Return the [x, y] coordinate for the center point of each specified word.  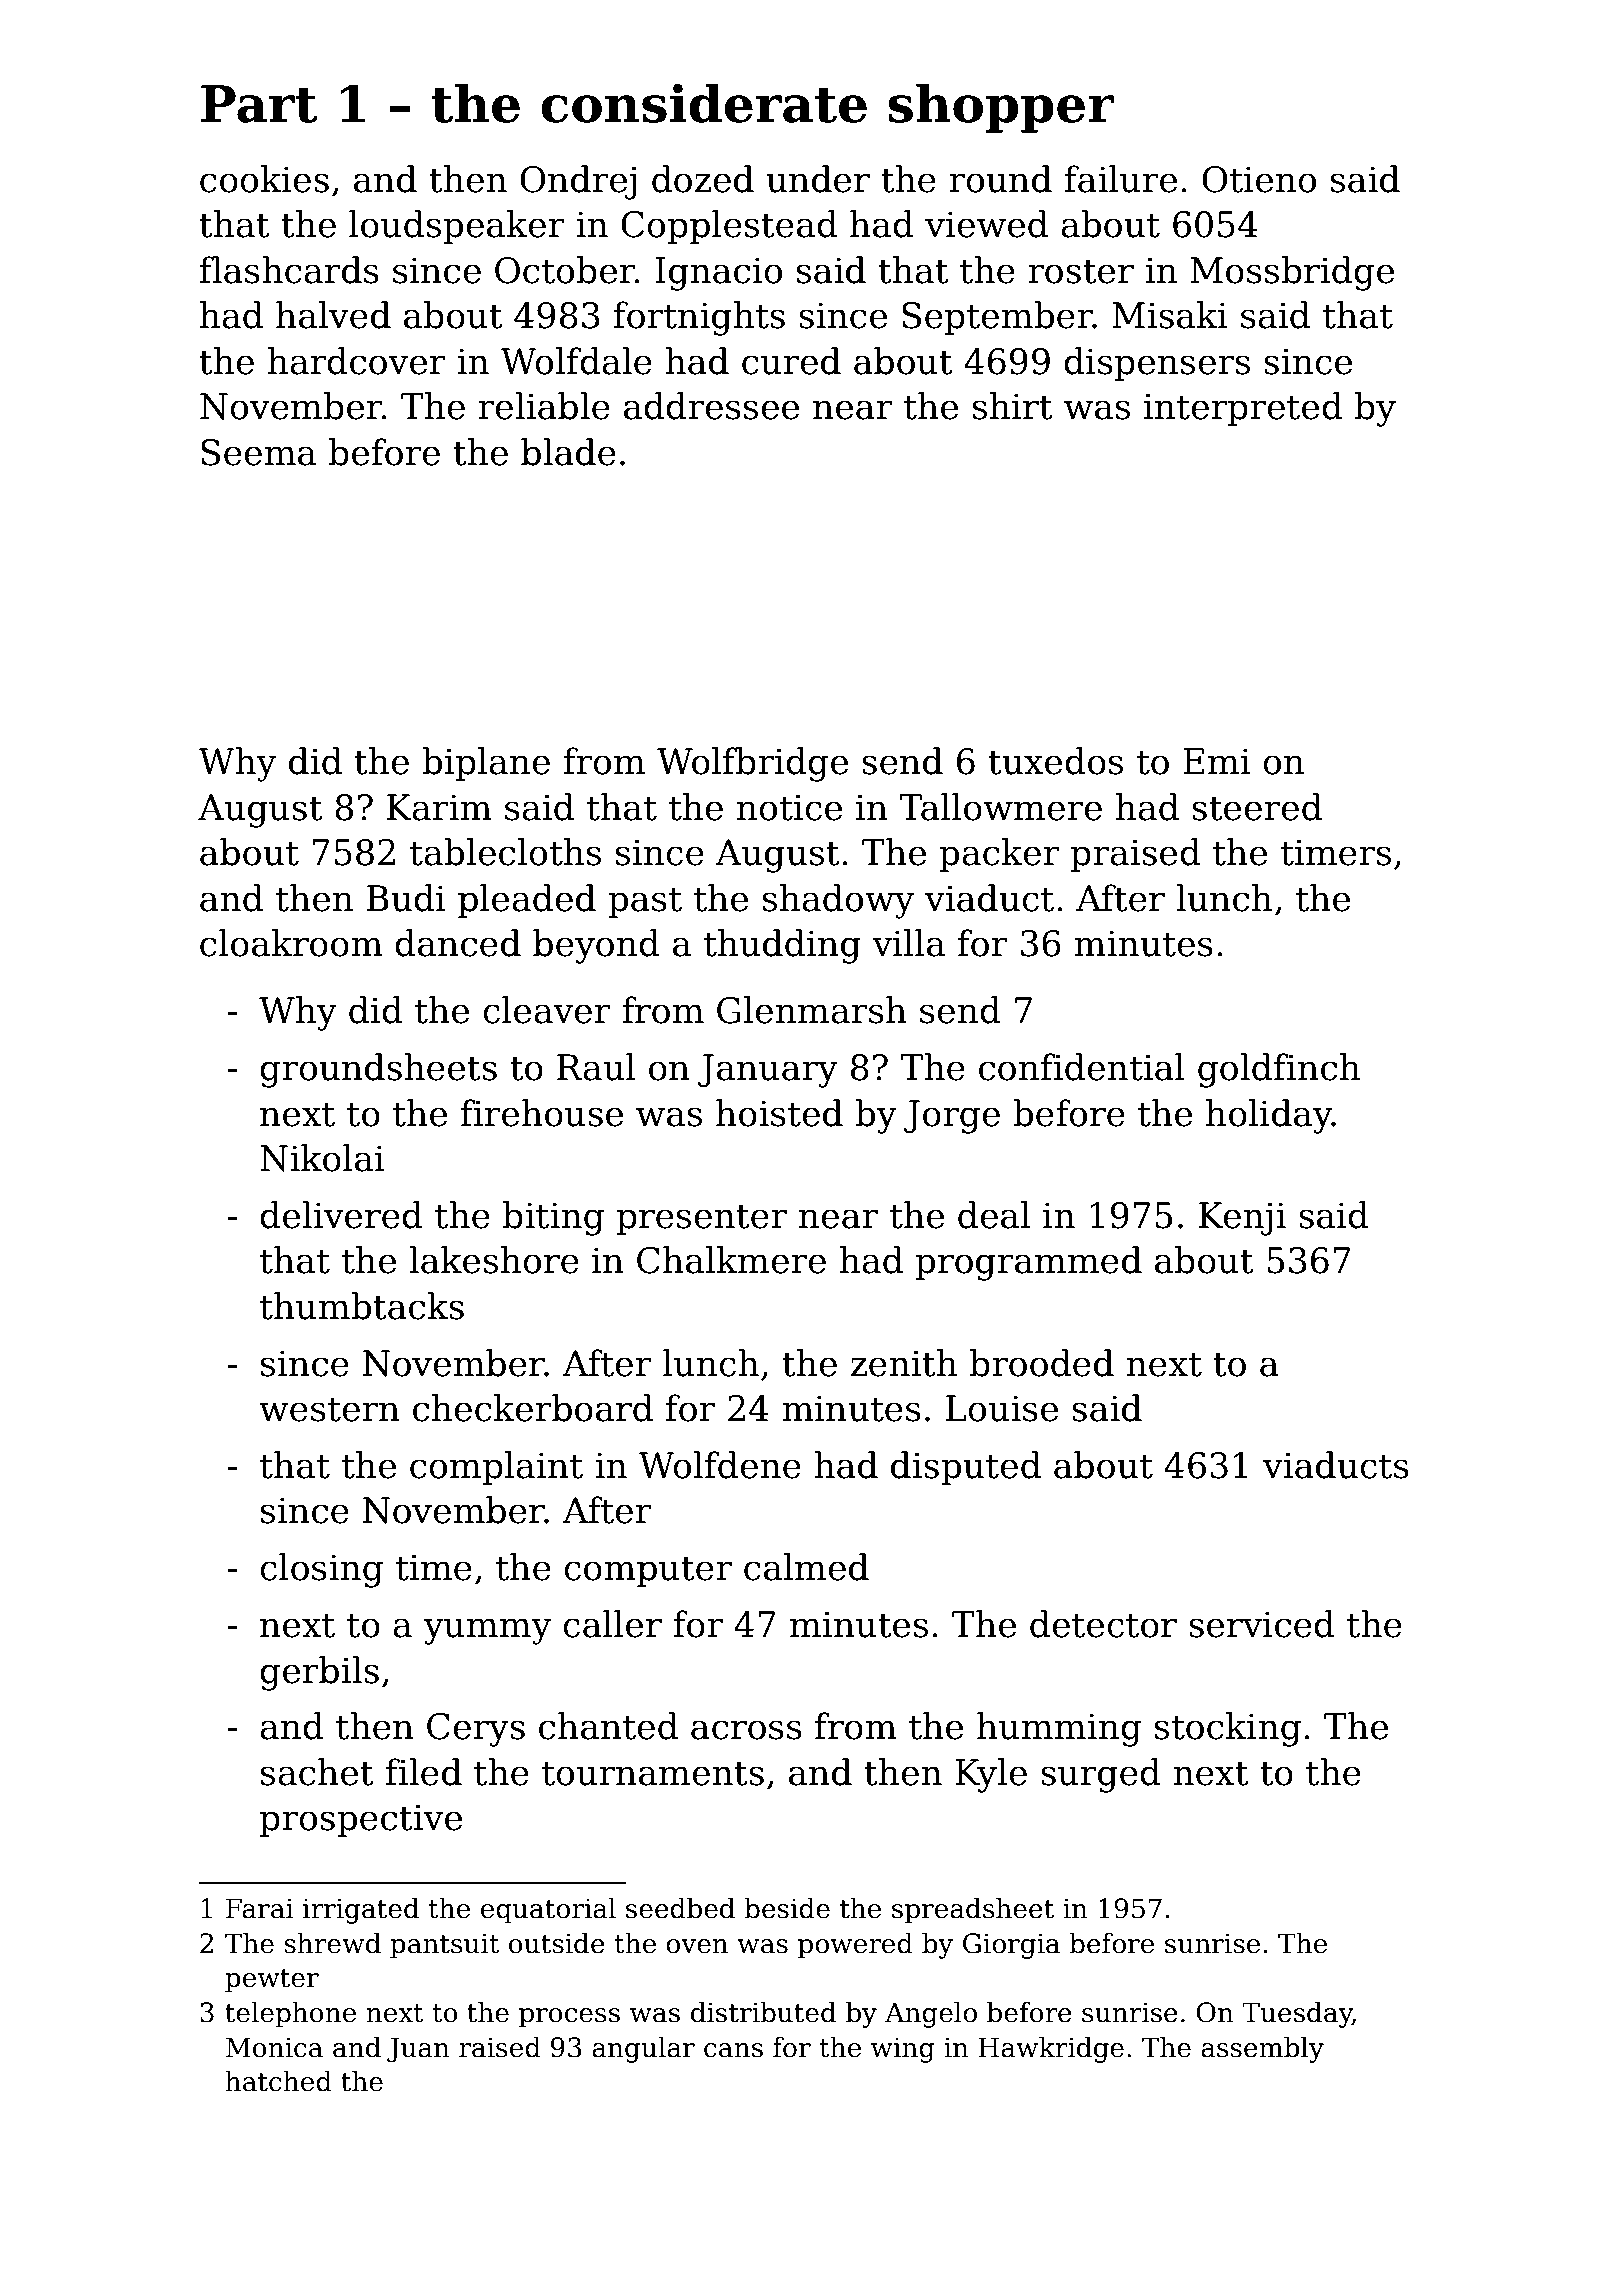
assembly [1262, 2050]
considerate [704, 103]
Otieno [1259, 179]
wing [903, 2050]
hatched [278, 2081]
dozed [703, 179]
